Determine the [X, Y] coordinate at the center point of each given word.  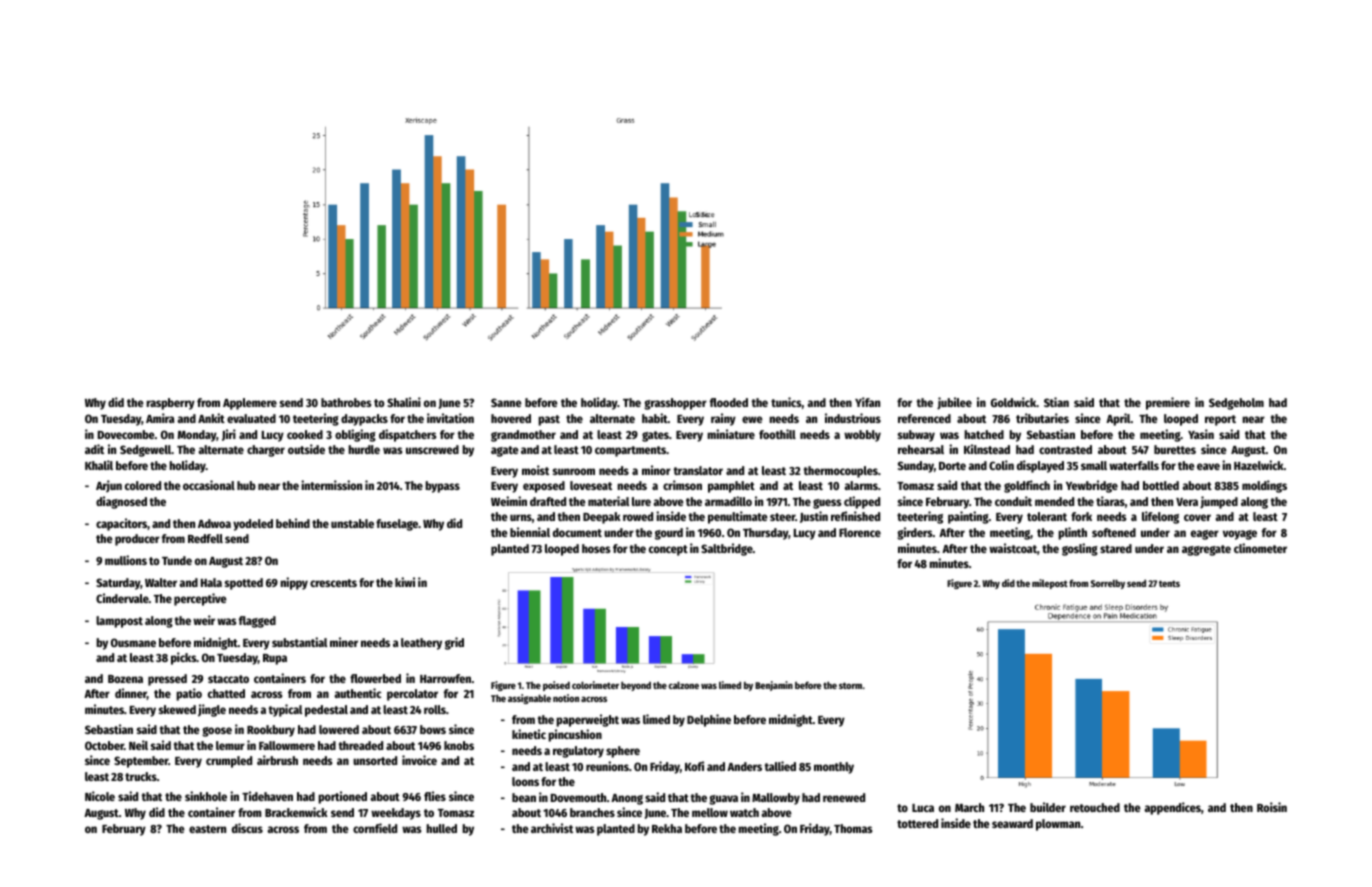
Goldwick [1013, 402]
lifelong [1160, 517]
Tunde [177, 560]
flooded [729, 402]
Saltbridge [727, 549]
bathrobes [346, 402]
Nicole [100, 796]
